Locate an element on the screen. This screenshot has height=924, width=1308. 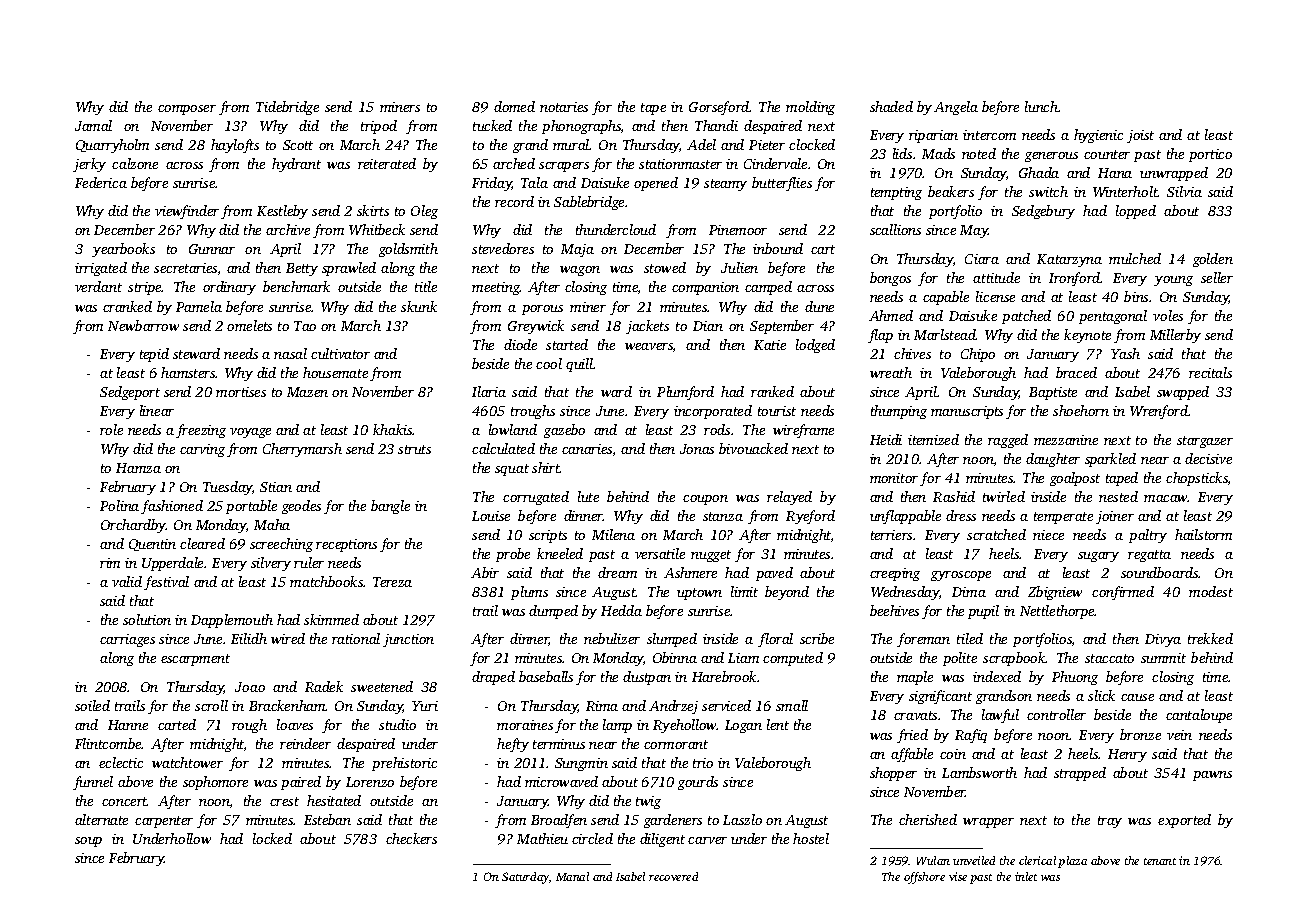
soiled is located at coordinates (92, 705).
